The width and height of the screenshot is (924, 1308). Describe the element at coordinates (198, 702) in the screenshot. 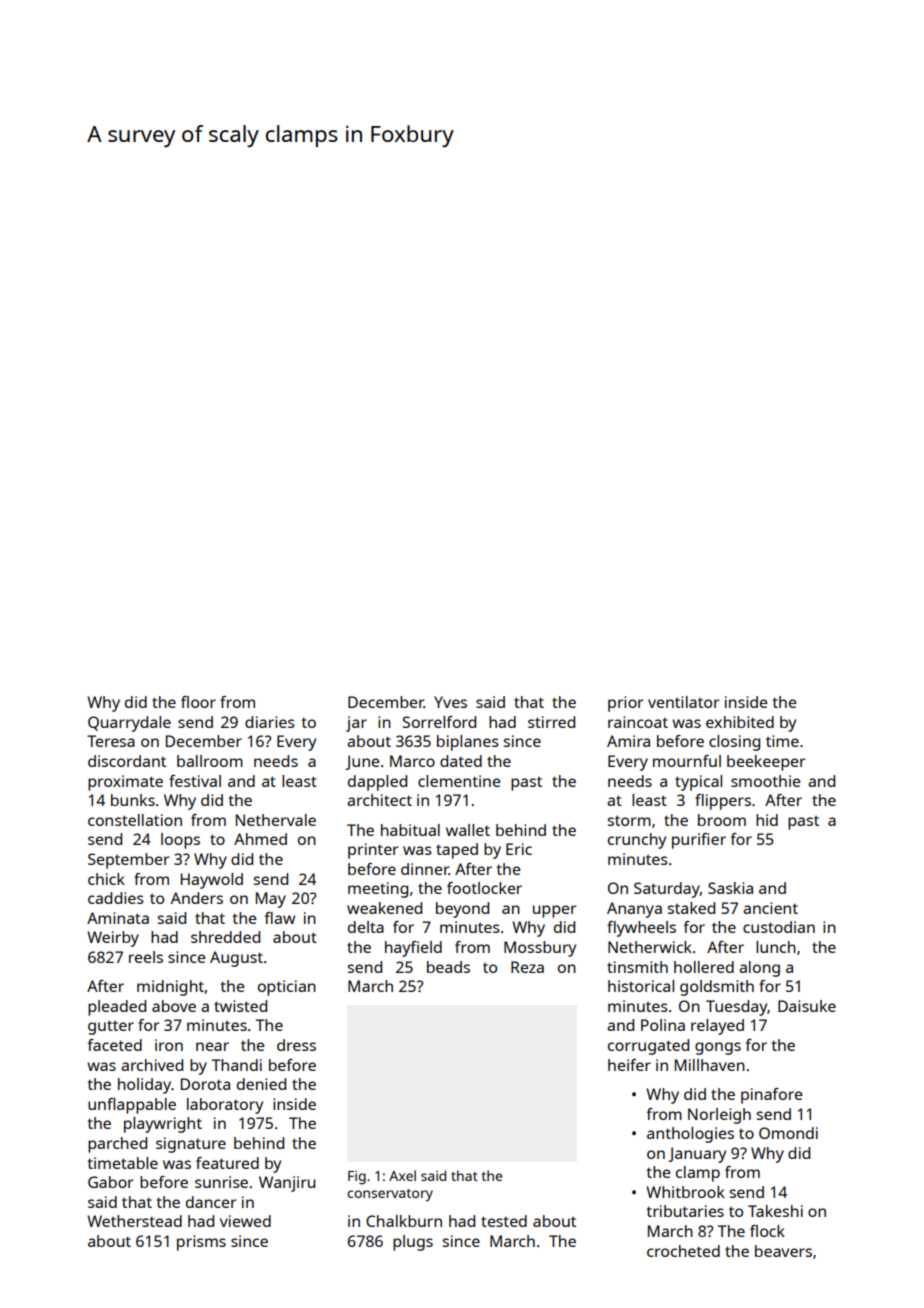

I see `floor` at that location.
